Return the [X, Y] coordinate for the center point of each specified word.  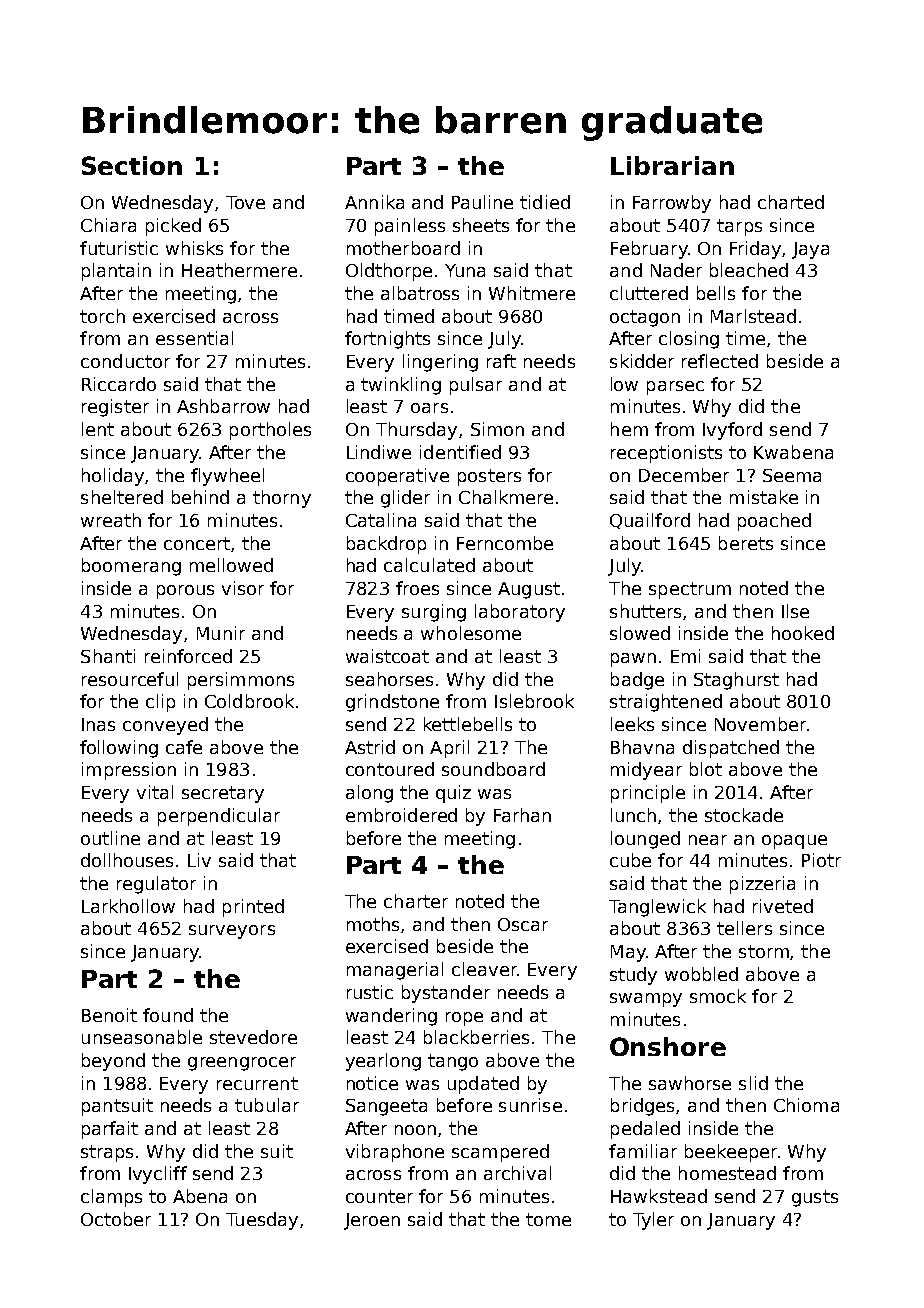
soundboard [493, 769]
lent [98, 429]
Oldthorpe [389, 272]
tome [548, 1219]
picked [173, 227]
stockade [744, 815]
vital [155, 792]
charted [791, 202]
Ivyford [732, 431]
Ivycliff [158, 1175]
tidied [545, 202]
